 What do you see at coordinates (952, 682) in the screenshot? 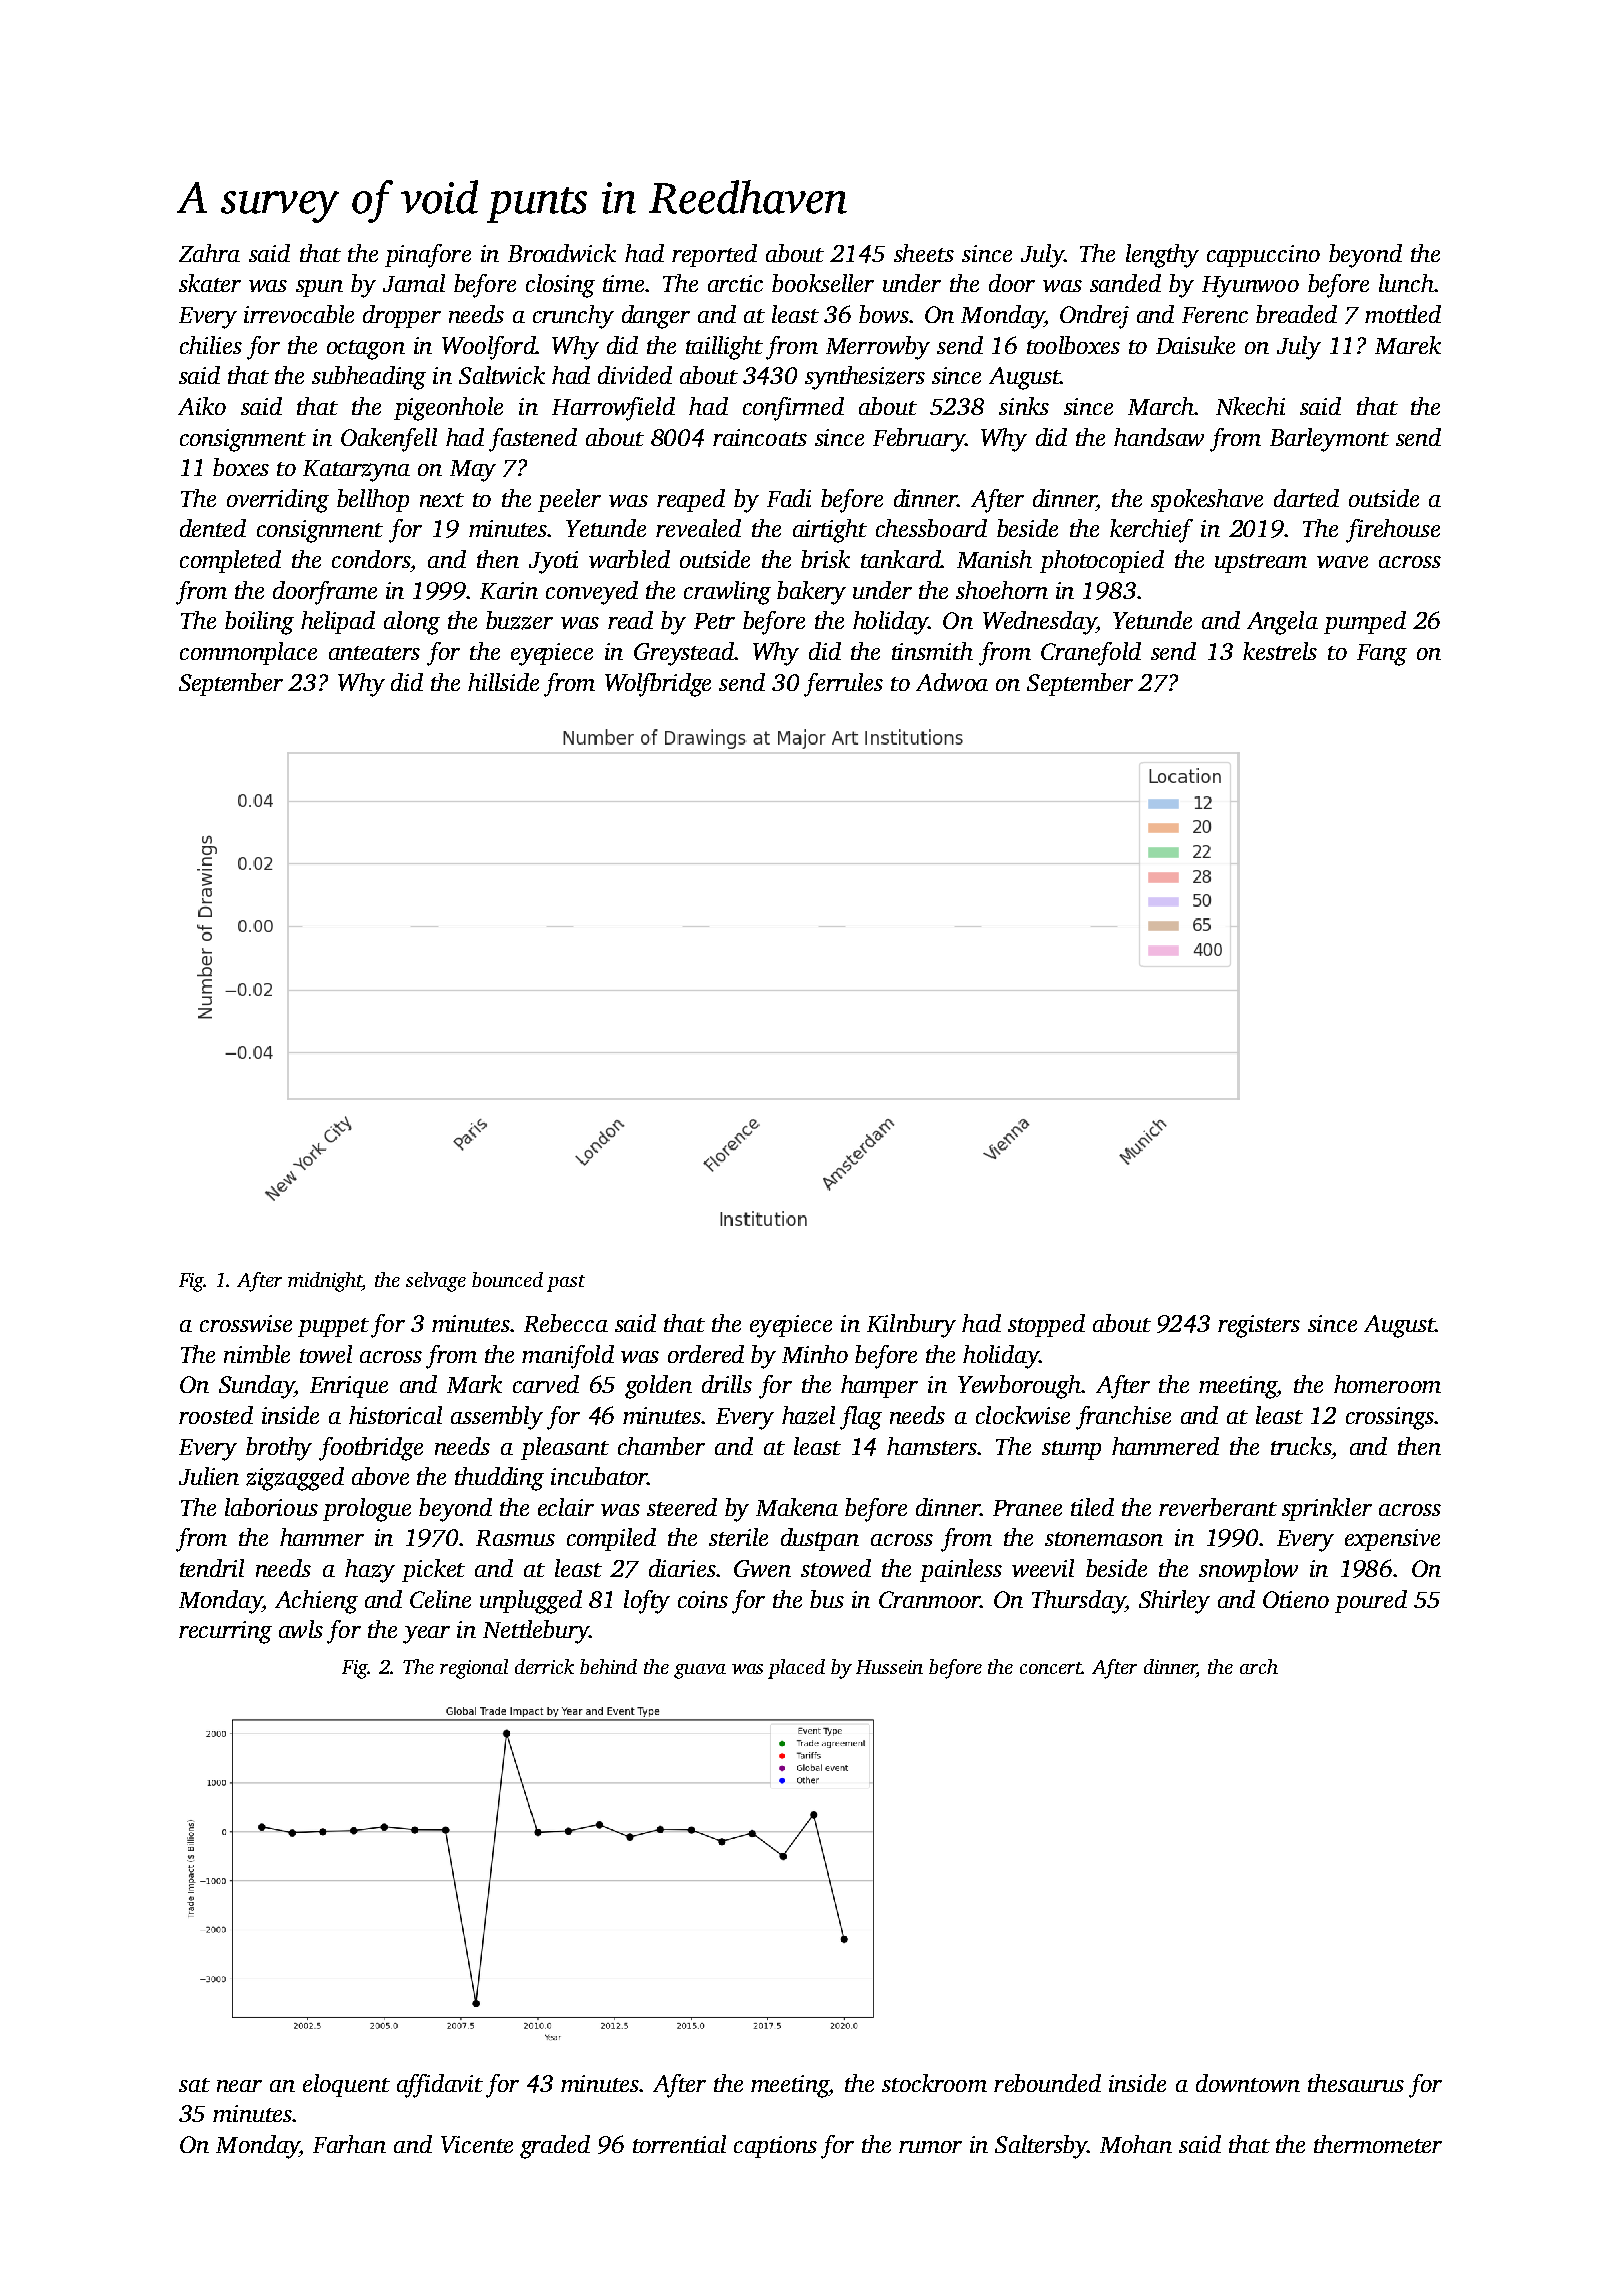
I see `Adwoa` at bounding box center [952, 682].
